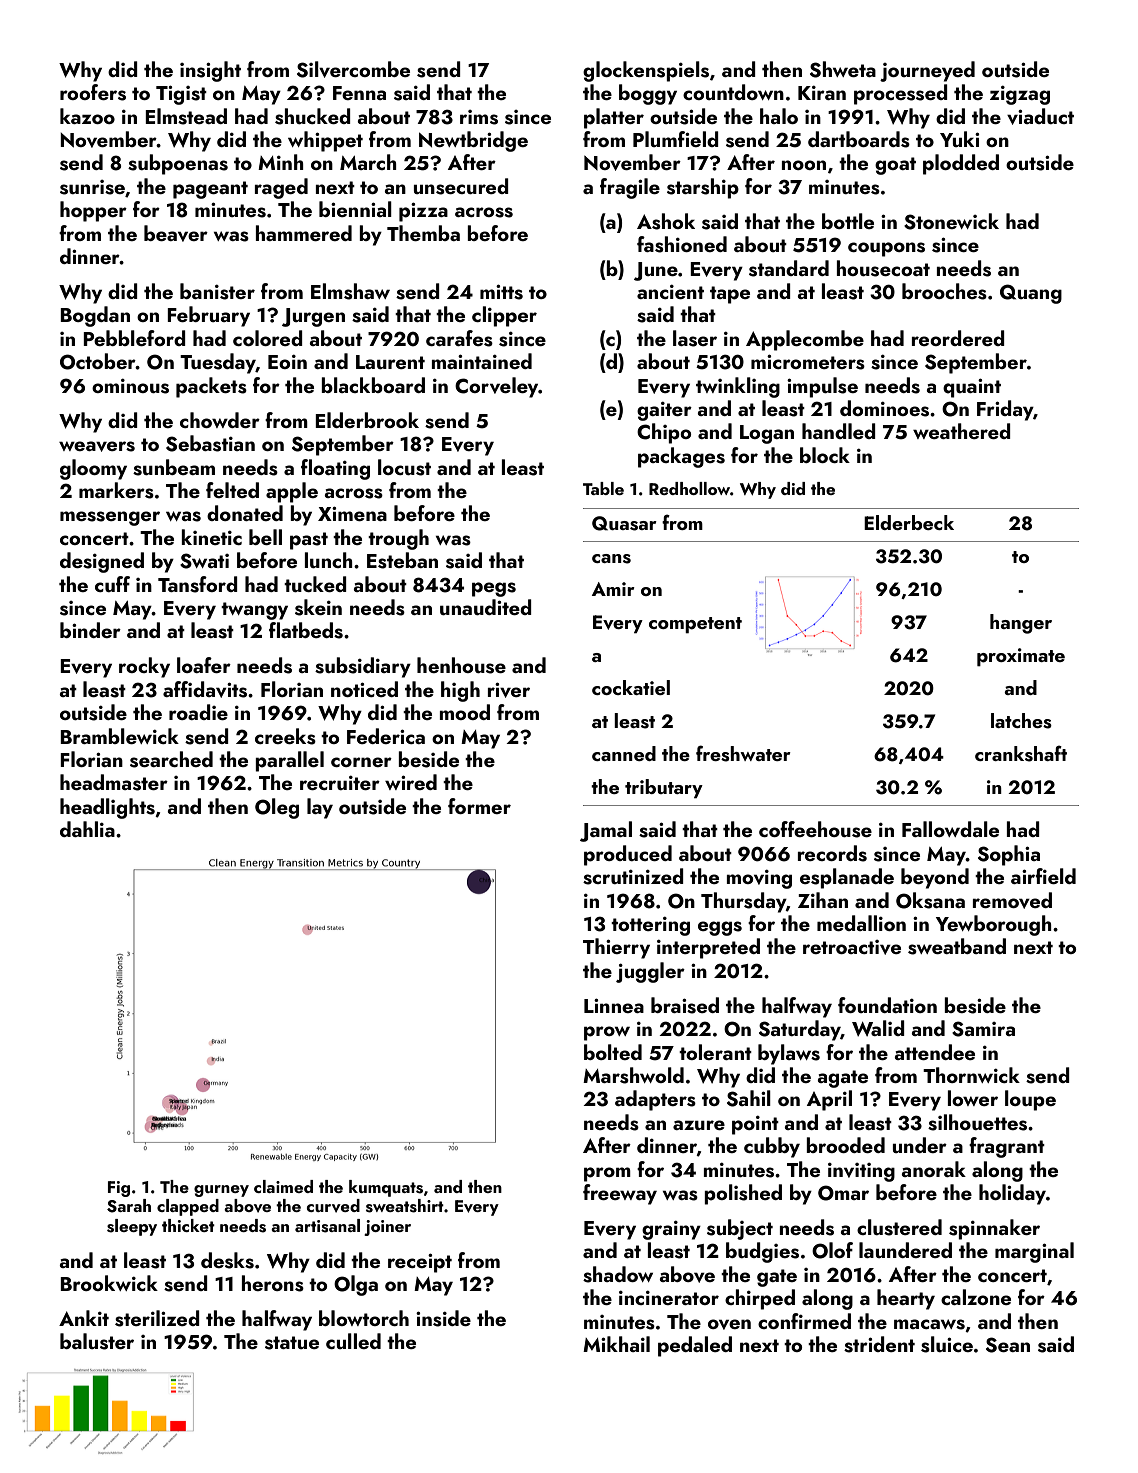 The image size is (1138, 1473). What do you see at coordinates (1031, 294) in the screenshot?
I see `Quang` at bounding box center [1031, 294].
